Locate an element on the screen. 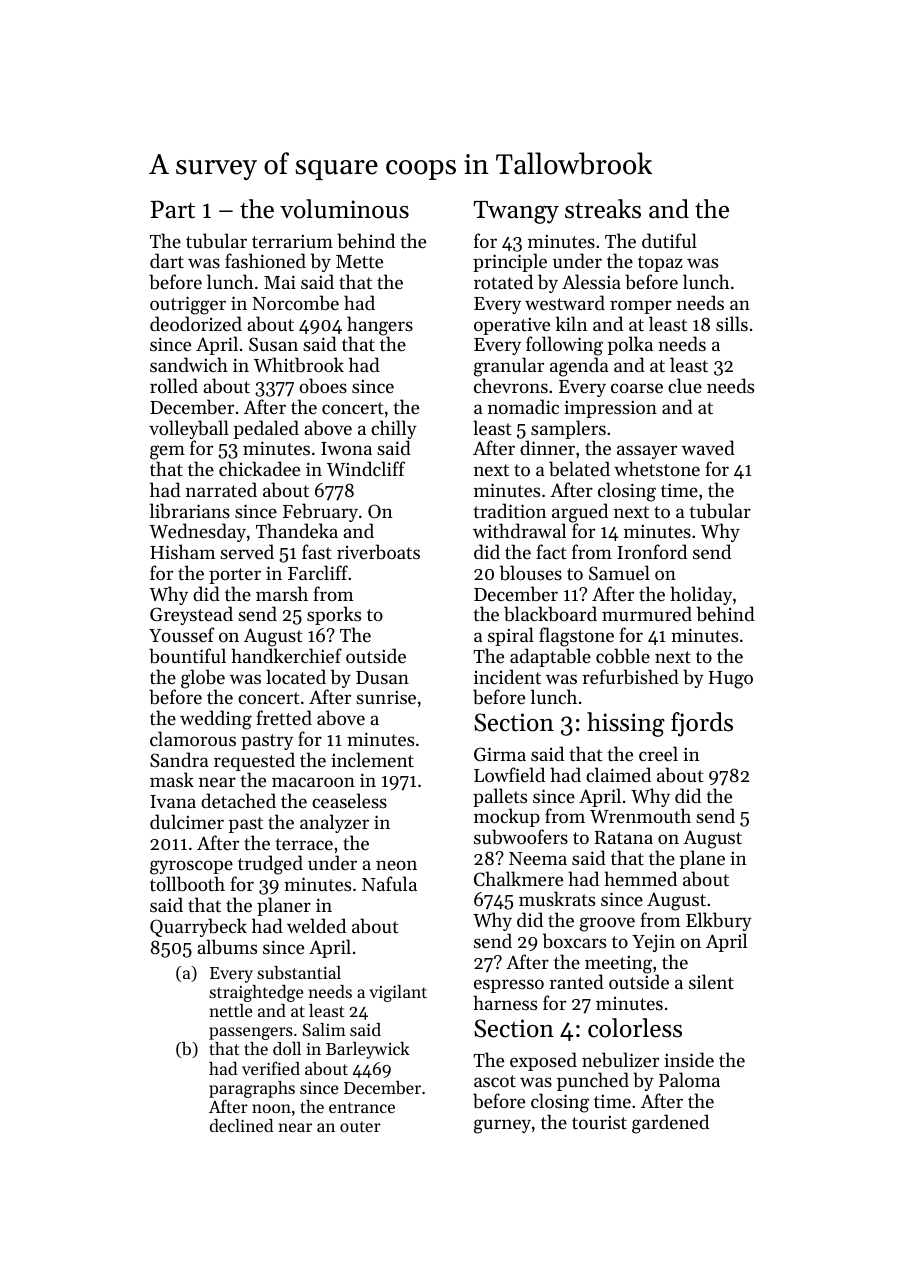 The width and height of the screenshot is (905, 1284). fjords is located at coordinates (702, 724).
